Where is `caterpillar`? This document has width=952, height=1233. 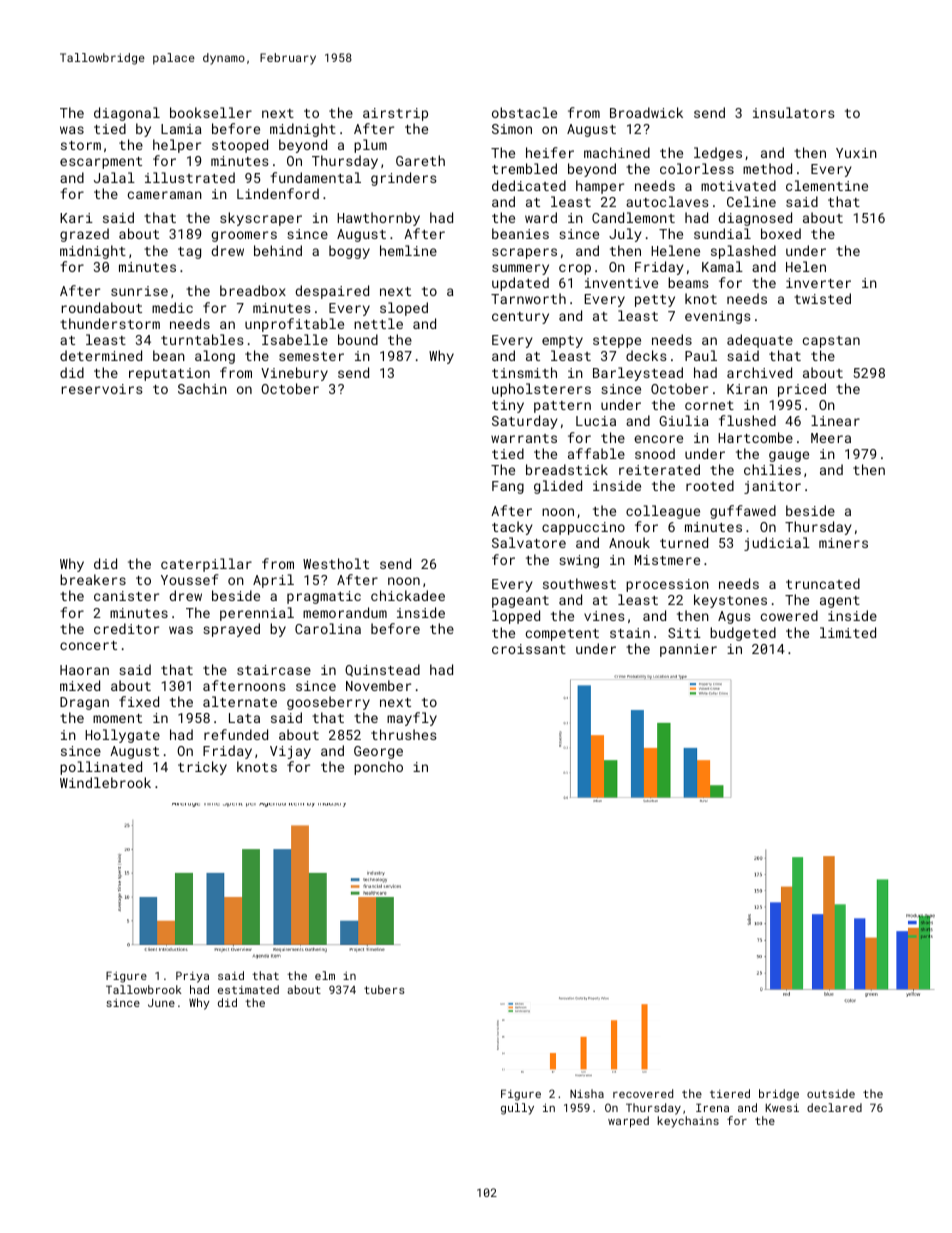 caterpillar is located at coordinates (206, 565).
